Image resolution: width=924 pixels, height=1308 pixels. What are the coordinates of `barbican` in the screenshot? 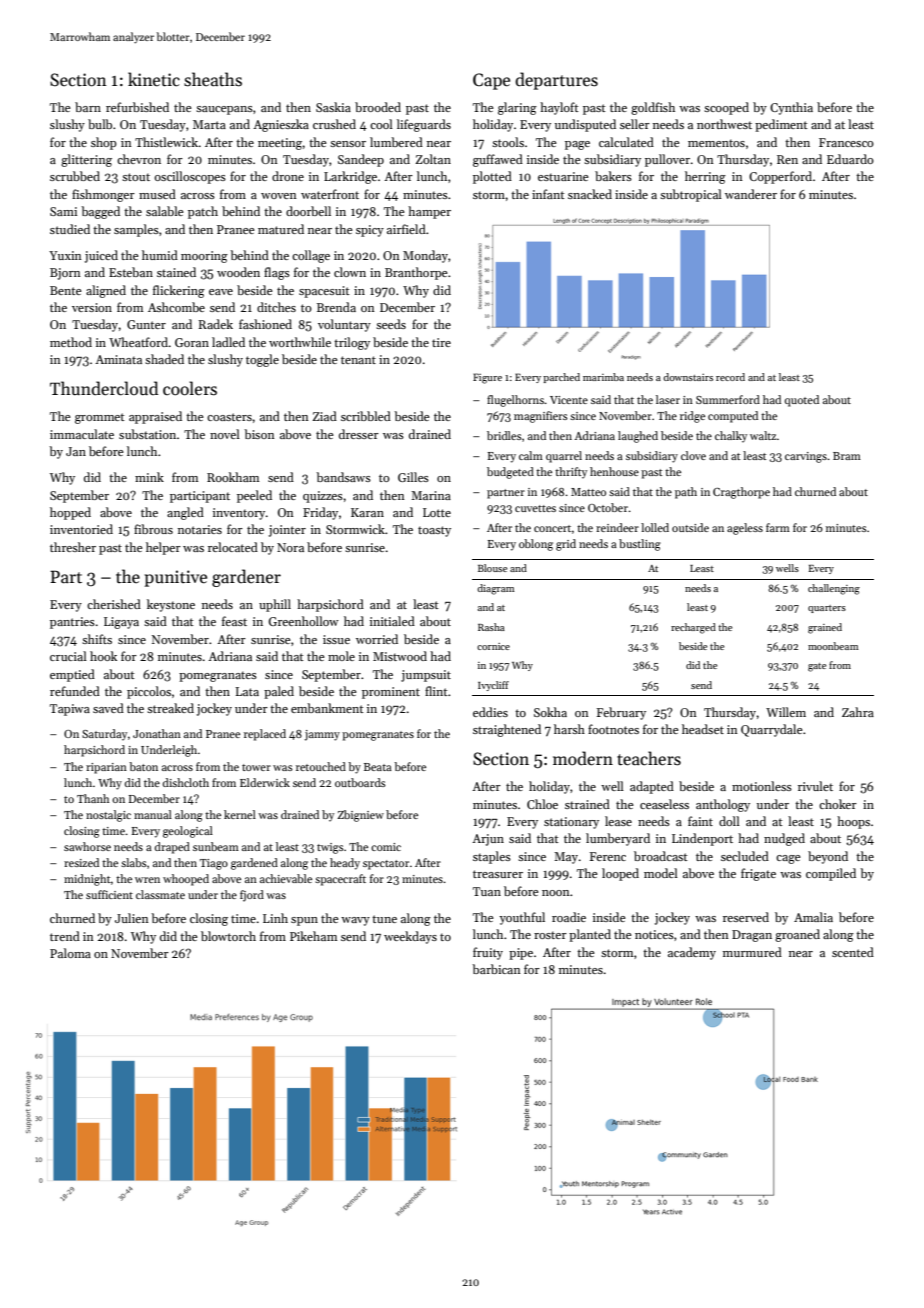 It's located at (496, 969).
